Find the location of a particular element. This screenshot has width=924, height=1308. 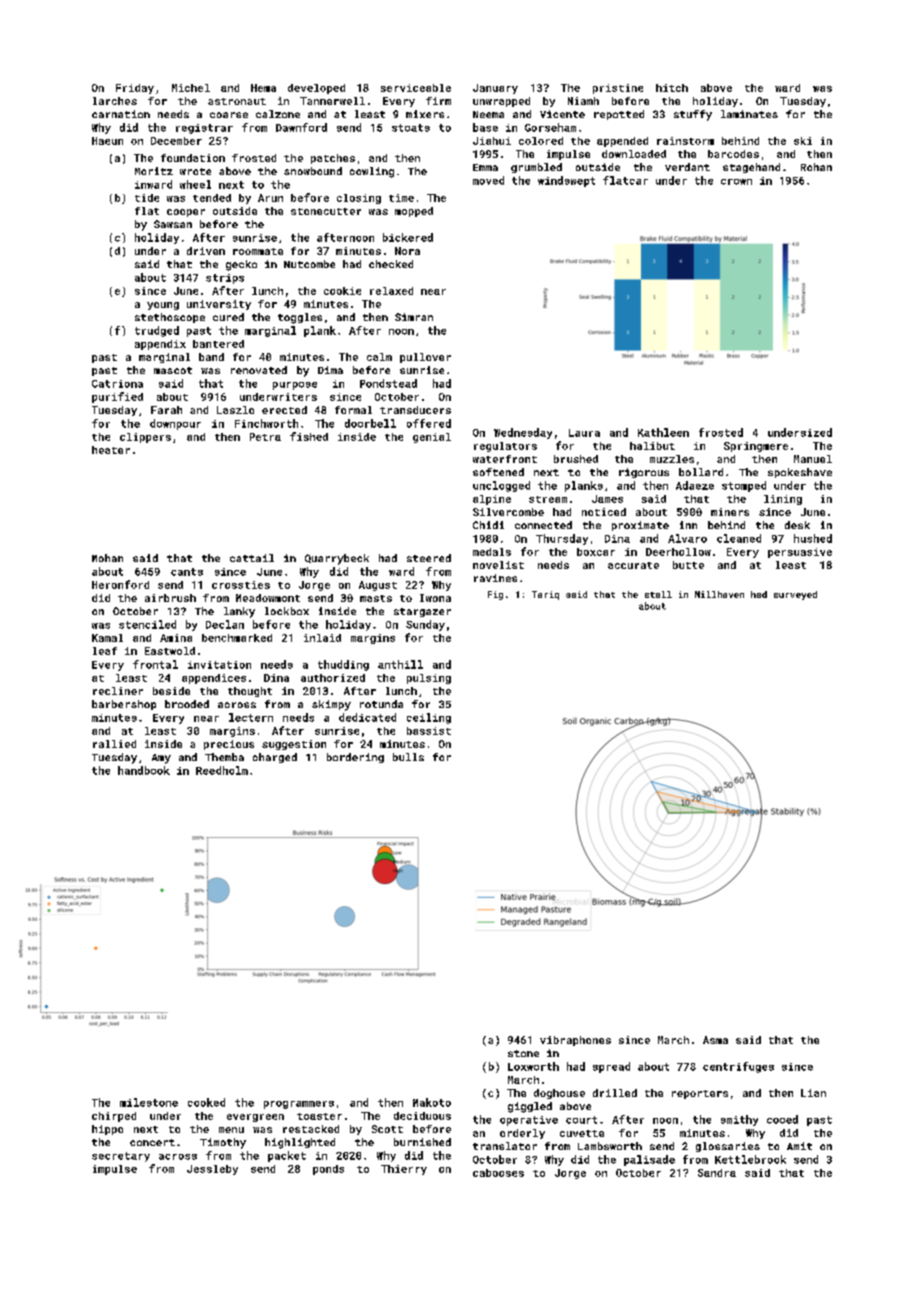

surveyed is located at coordinates (795, 595).
